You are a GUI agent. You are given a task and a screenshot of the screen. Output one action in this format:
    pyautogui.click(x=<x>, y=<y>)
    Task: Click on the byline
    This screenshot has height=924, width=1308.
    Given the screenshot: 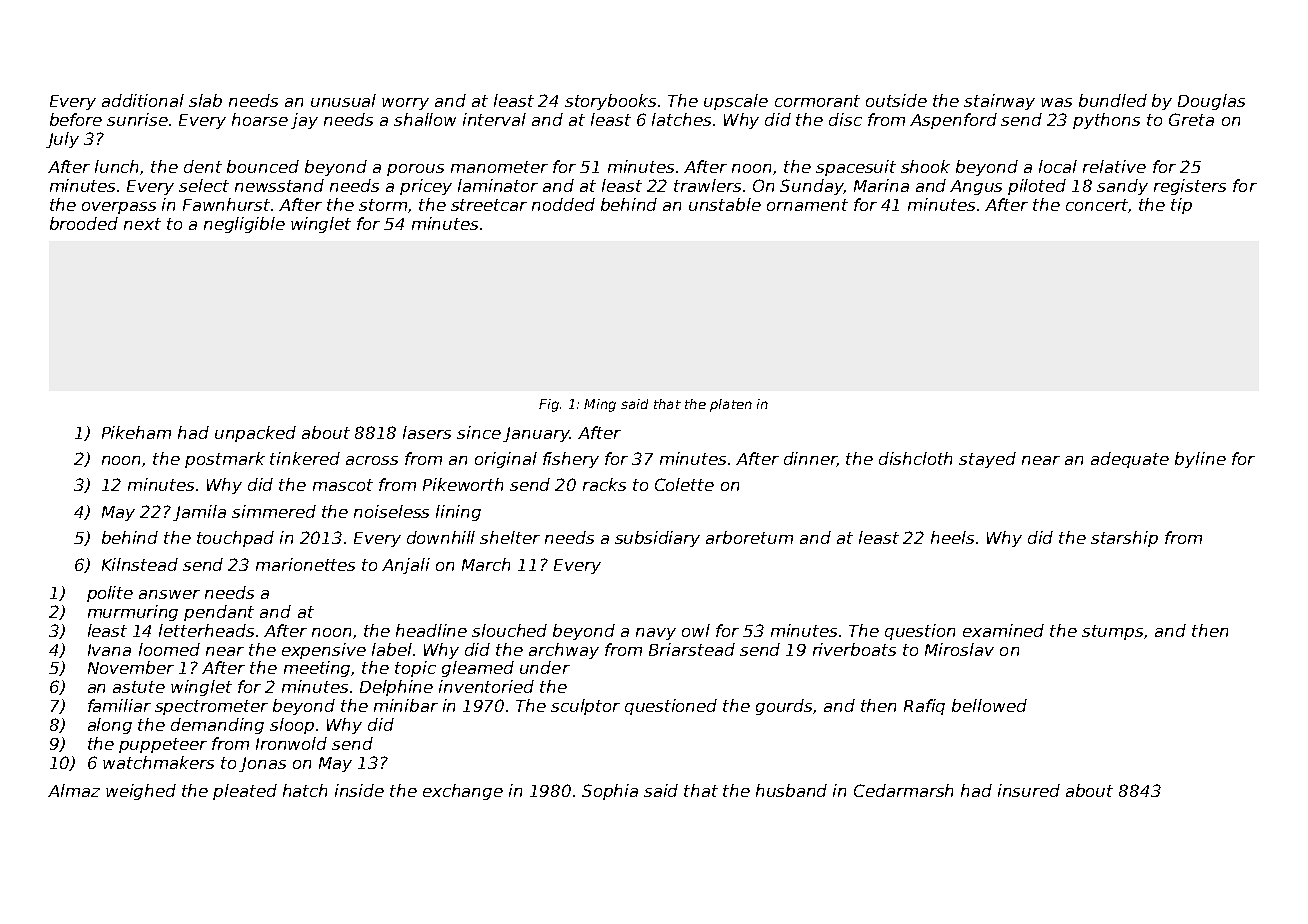 What is the action you would take?
    pyautogui.click(x=1200, y=460)
